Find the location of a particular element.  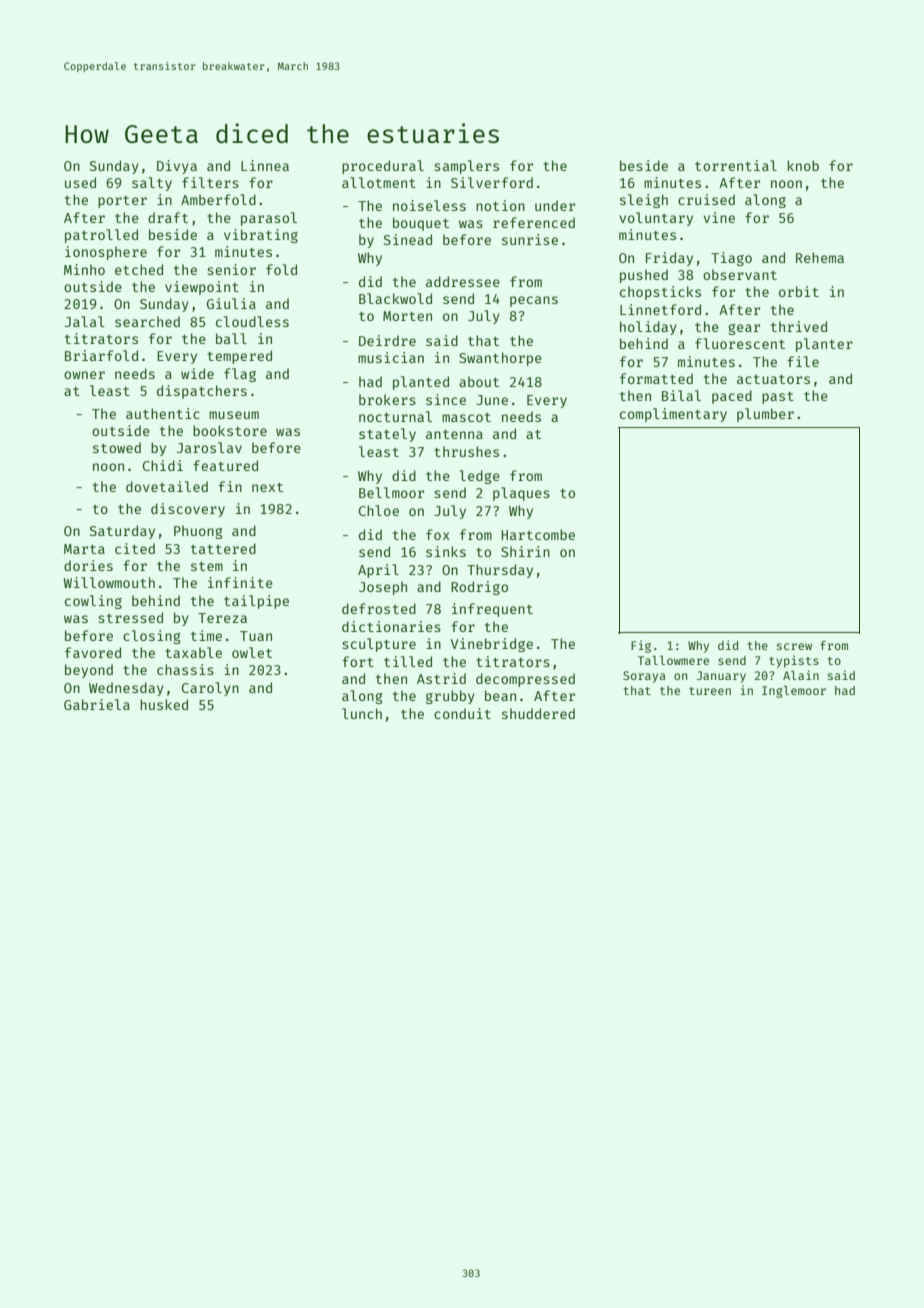

viewpoint is located at coordinates (202, 288).
